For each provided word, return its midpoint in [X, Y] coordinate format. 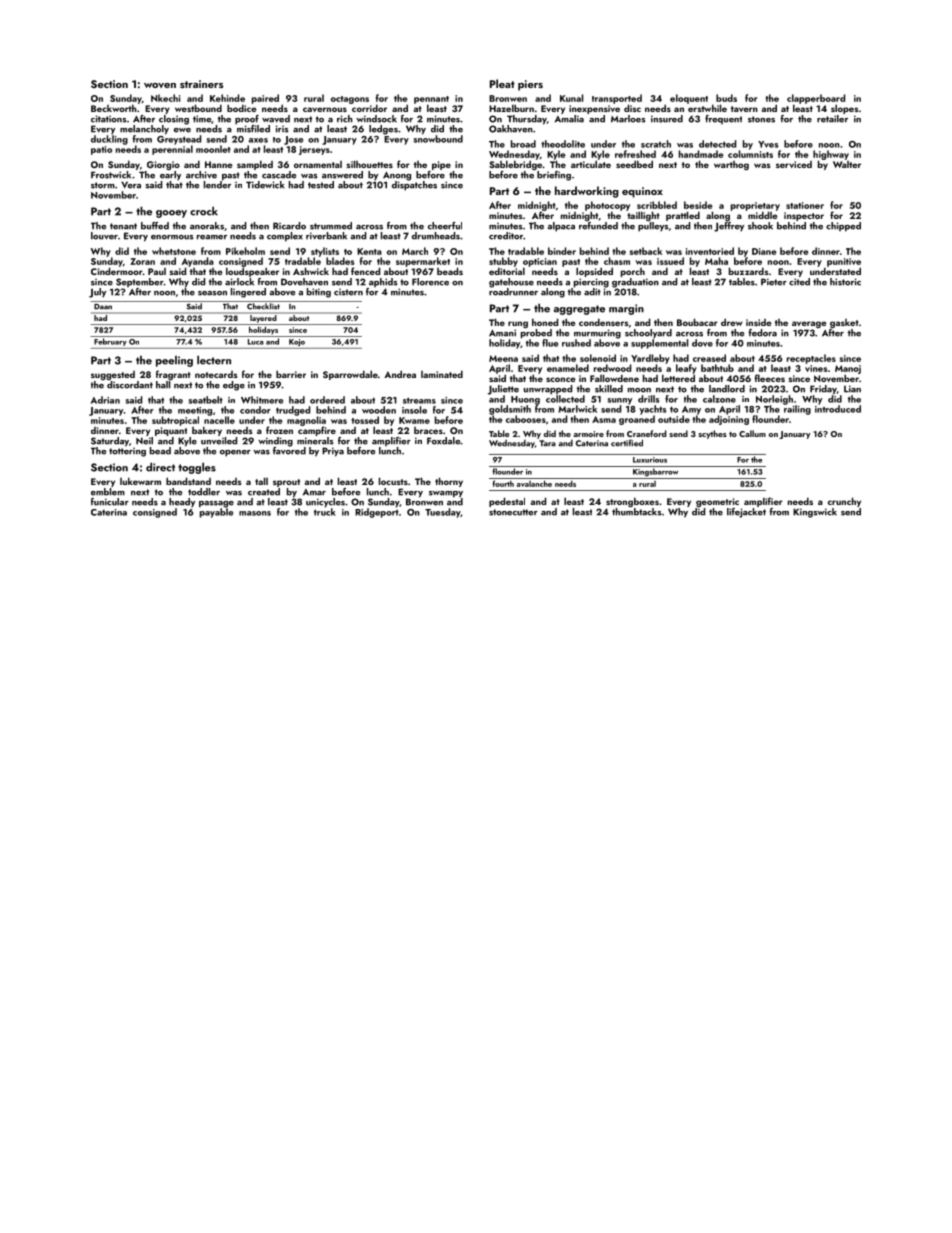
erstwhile [707, 108]
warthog [731, 165]
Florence [430, 282]
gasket [844, 323]
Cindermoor [117, 271]
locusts [393, 481]
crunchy [844, 502]
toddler [204, 492]
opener [235, 453]
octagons [350, 100]
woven [160, 85]
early [170, 175]
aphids [383, 282]
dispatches [414, 186]
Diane [764, 251]
